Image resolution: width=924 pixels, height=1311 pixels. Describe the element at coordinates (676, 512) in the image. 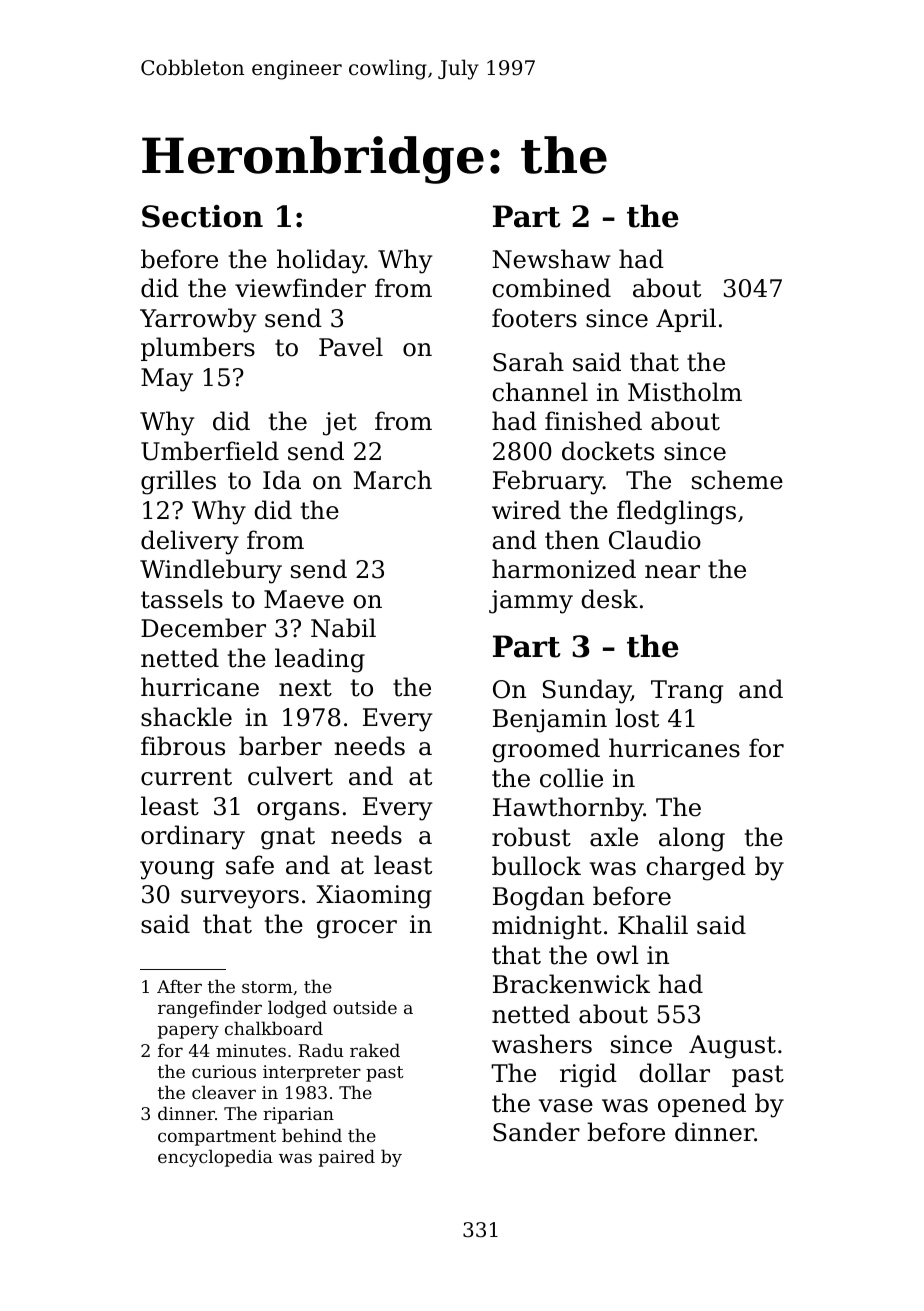

I see `fledglings` at that location.
